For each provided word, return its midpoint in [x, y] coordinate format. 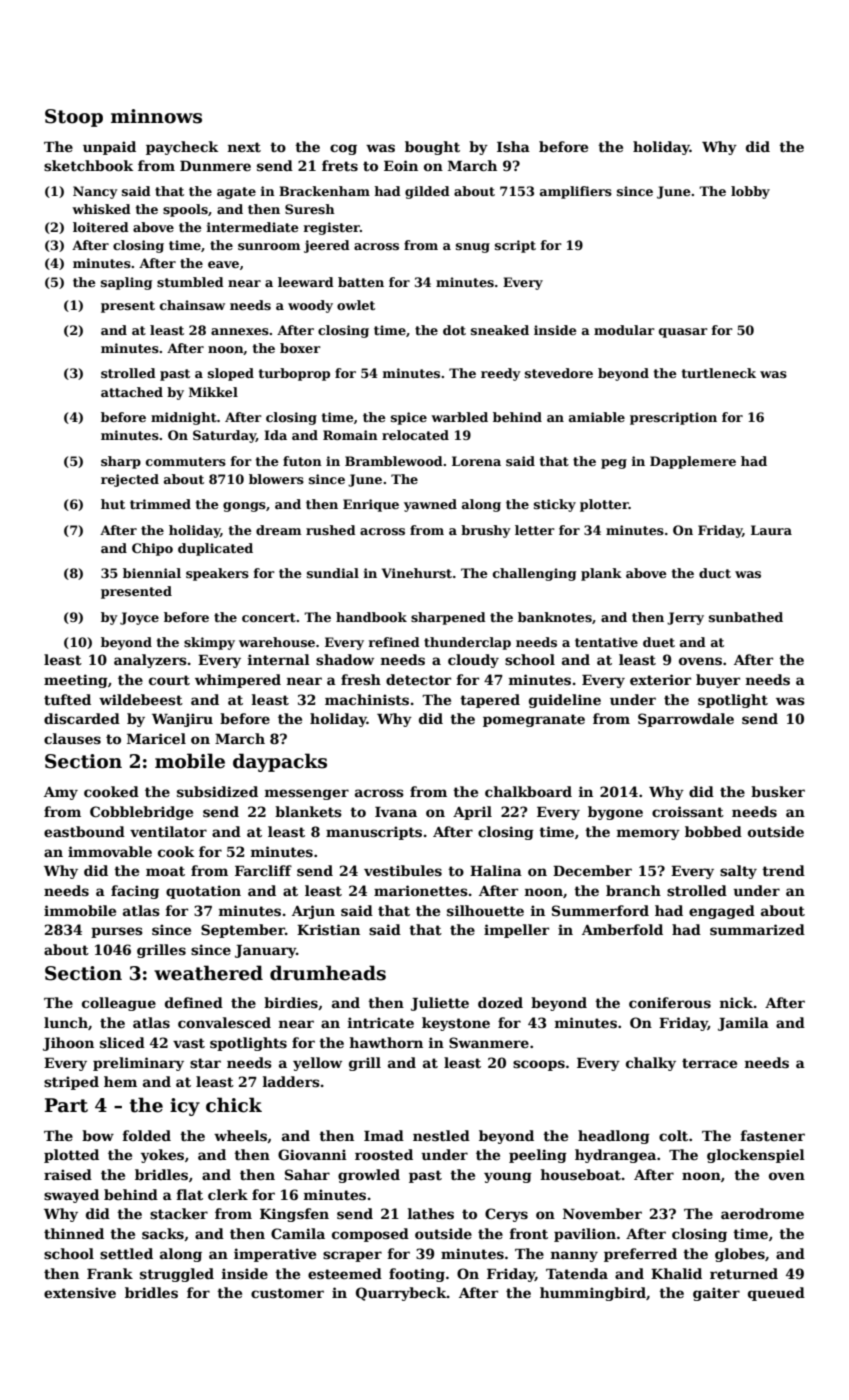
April [472, 813]
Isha [513, 146]
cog [343, 149]
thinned [74, 1233]
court [169, 680]
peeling [538, 1156]
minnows [156, 116]
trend [783, 870]
